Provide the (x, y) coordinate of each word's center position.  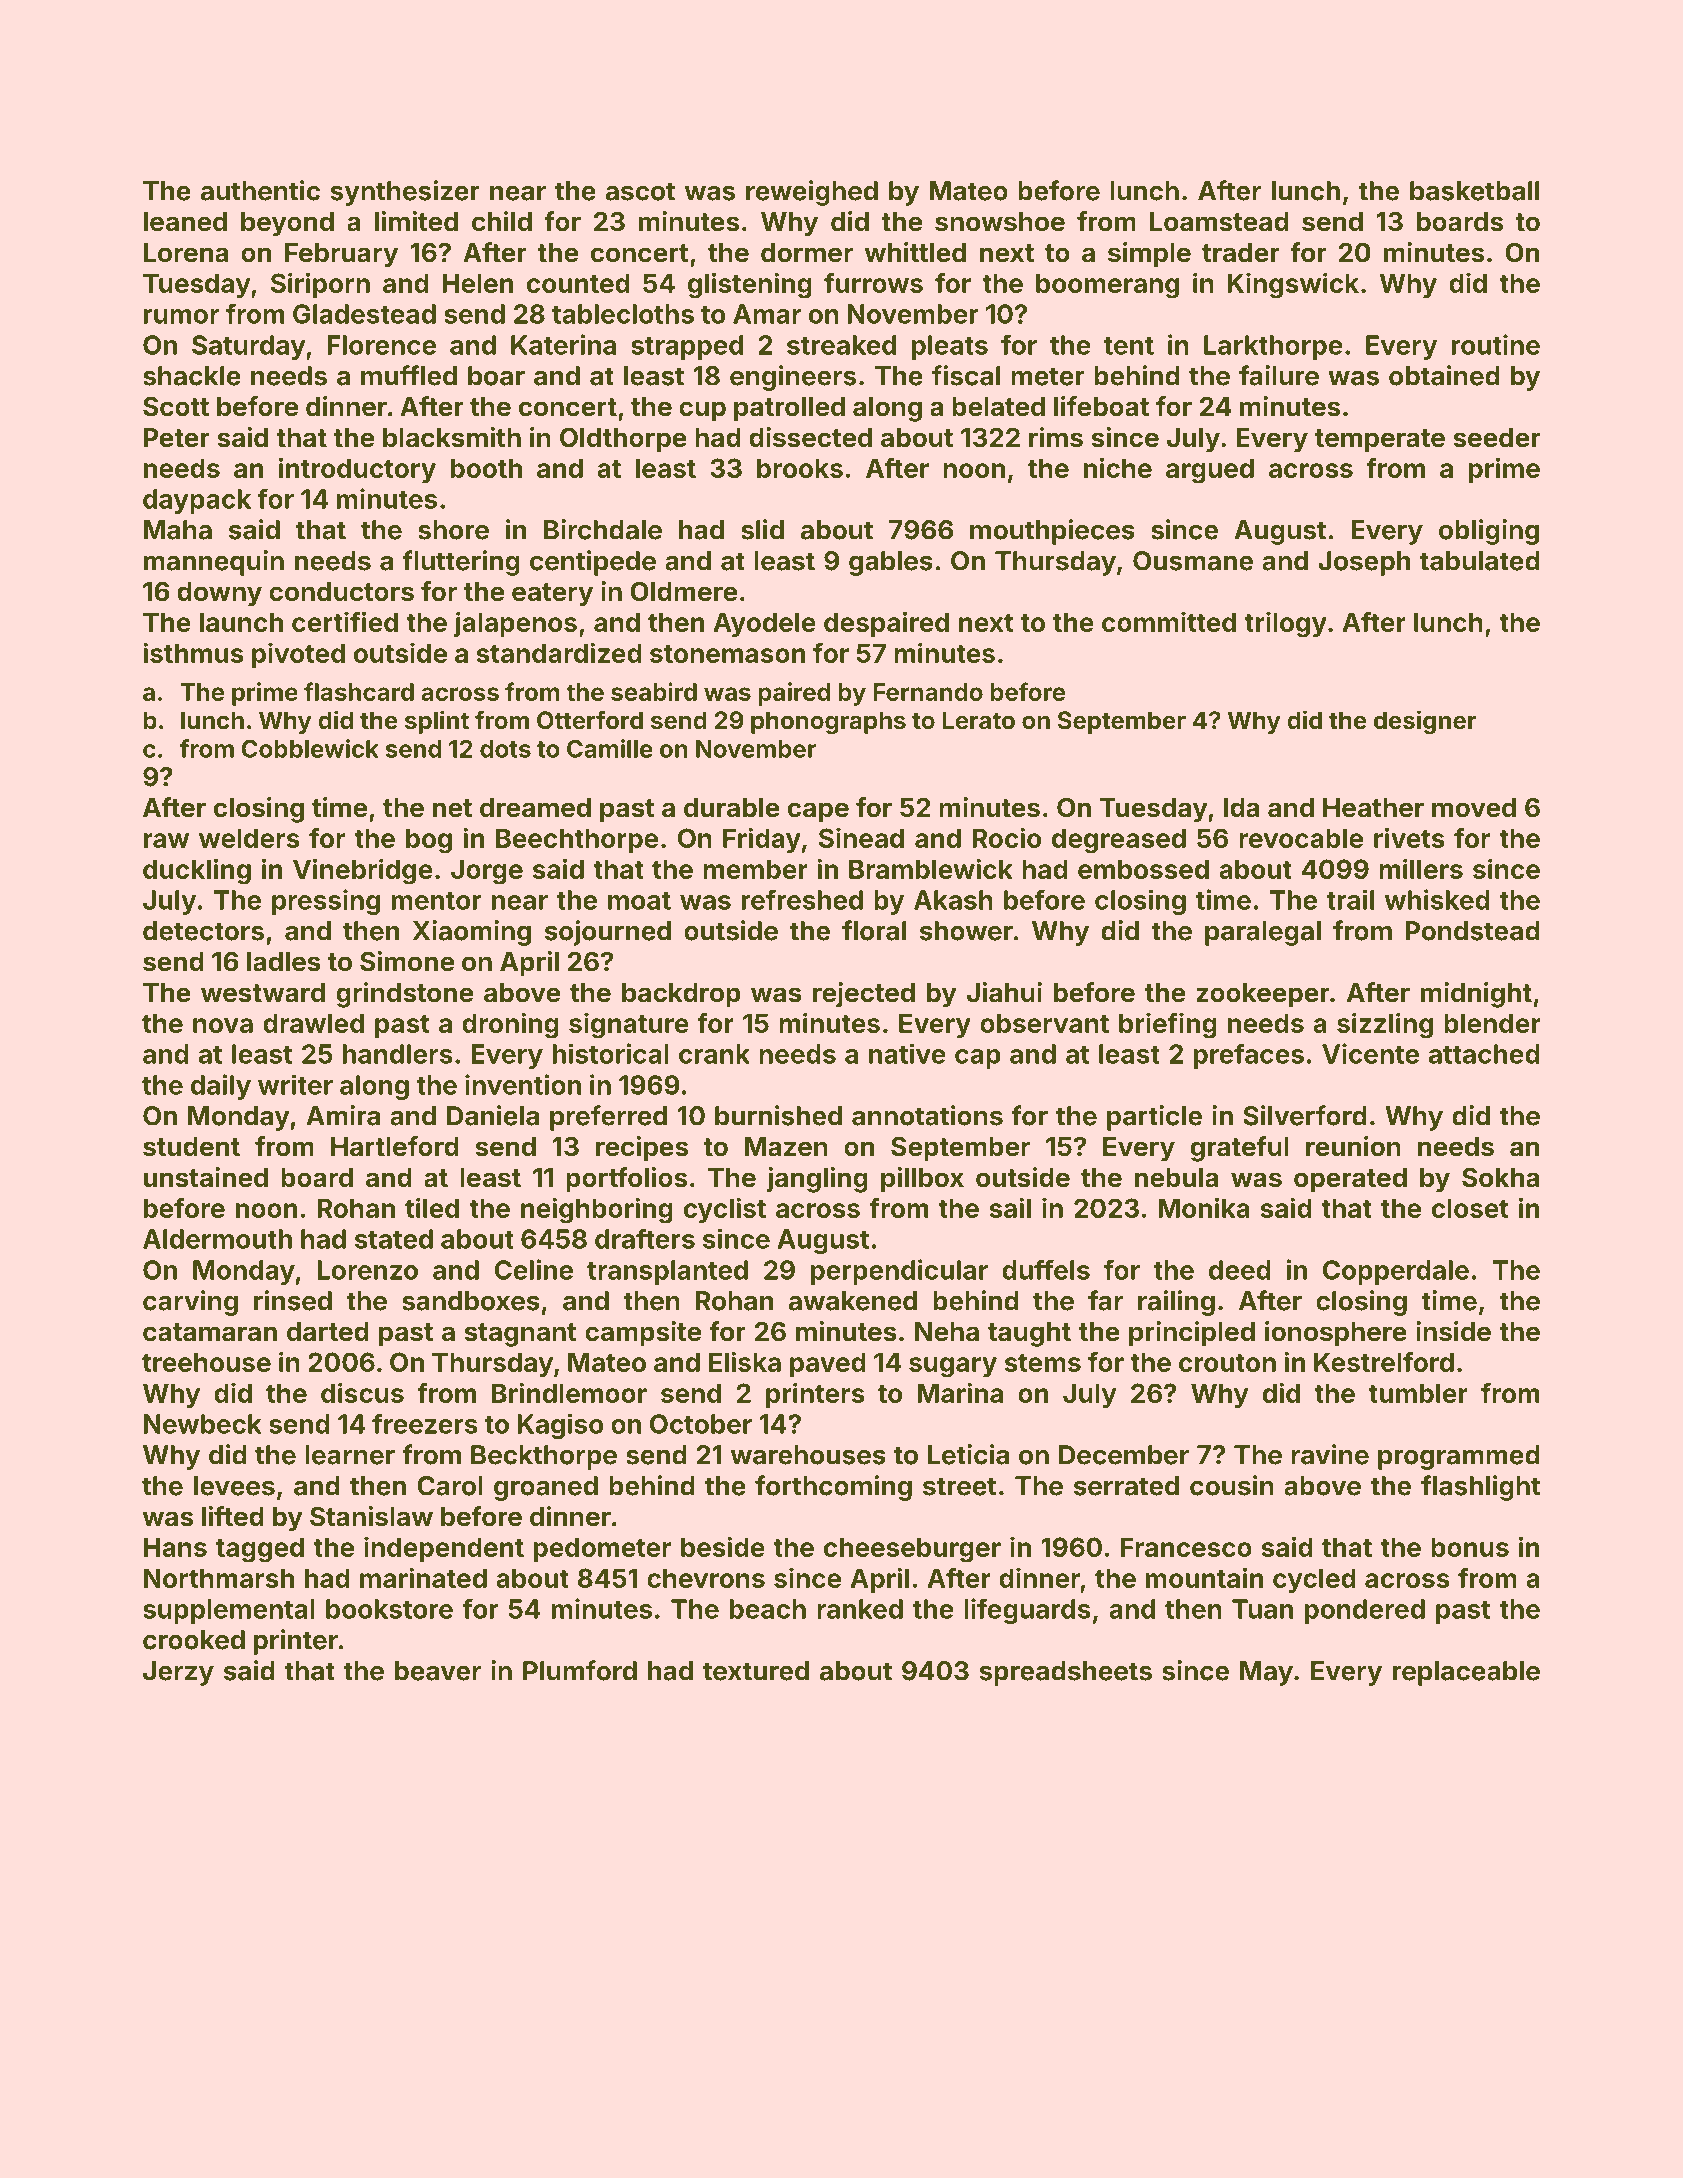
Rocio (1006, 837)
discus (362, 1392)
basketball (1474, 191)
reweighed (812, 193)
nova (223, 1025)
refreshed (802, 899)
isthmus (193, 652)
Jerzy (178, 1673)
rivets (1409, 838)
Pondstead (1472, 931)
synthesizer (405, 193)
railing (1176, 1303)
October (701, 1424)
